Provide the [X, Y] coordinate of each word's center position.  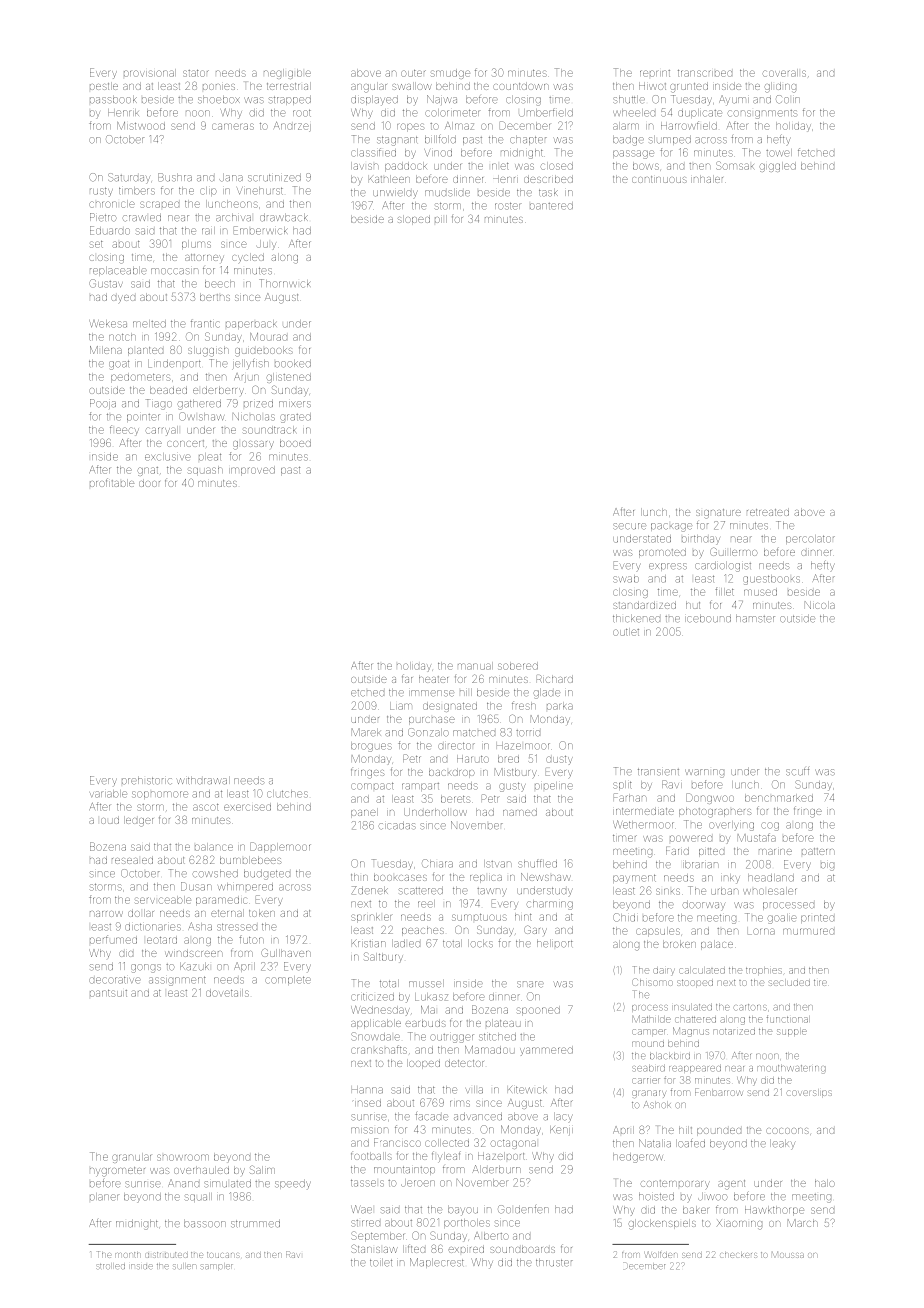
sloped [414, 220]
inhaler [707, 179]
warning [704, 773]
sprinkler [371, 918]
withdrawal [203, 781]
